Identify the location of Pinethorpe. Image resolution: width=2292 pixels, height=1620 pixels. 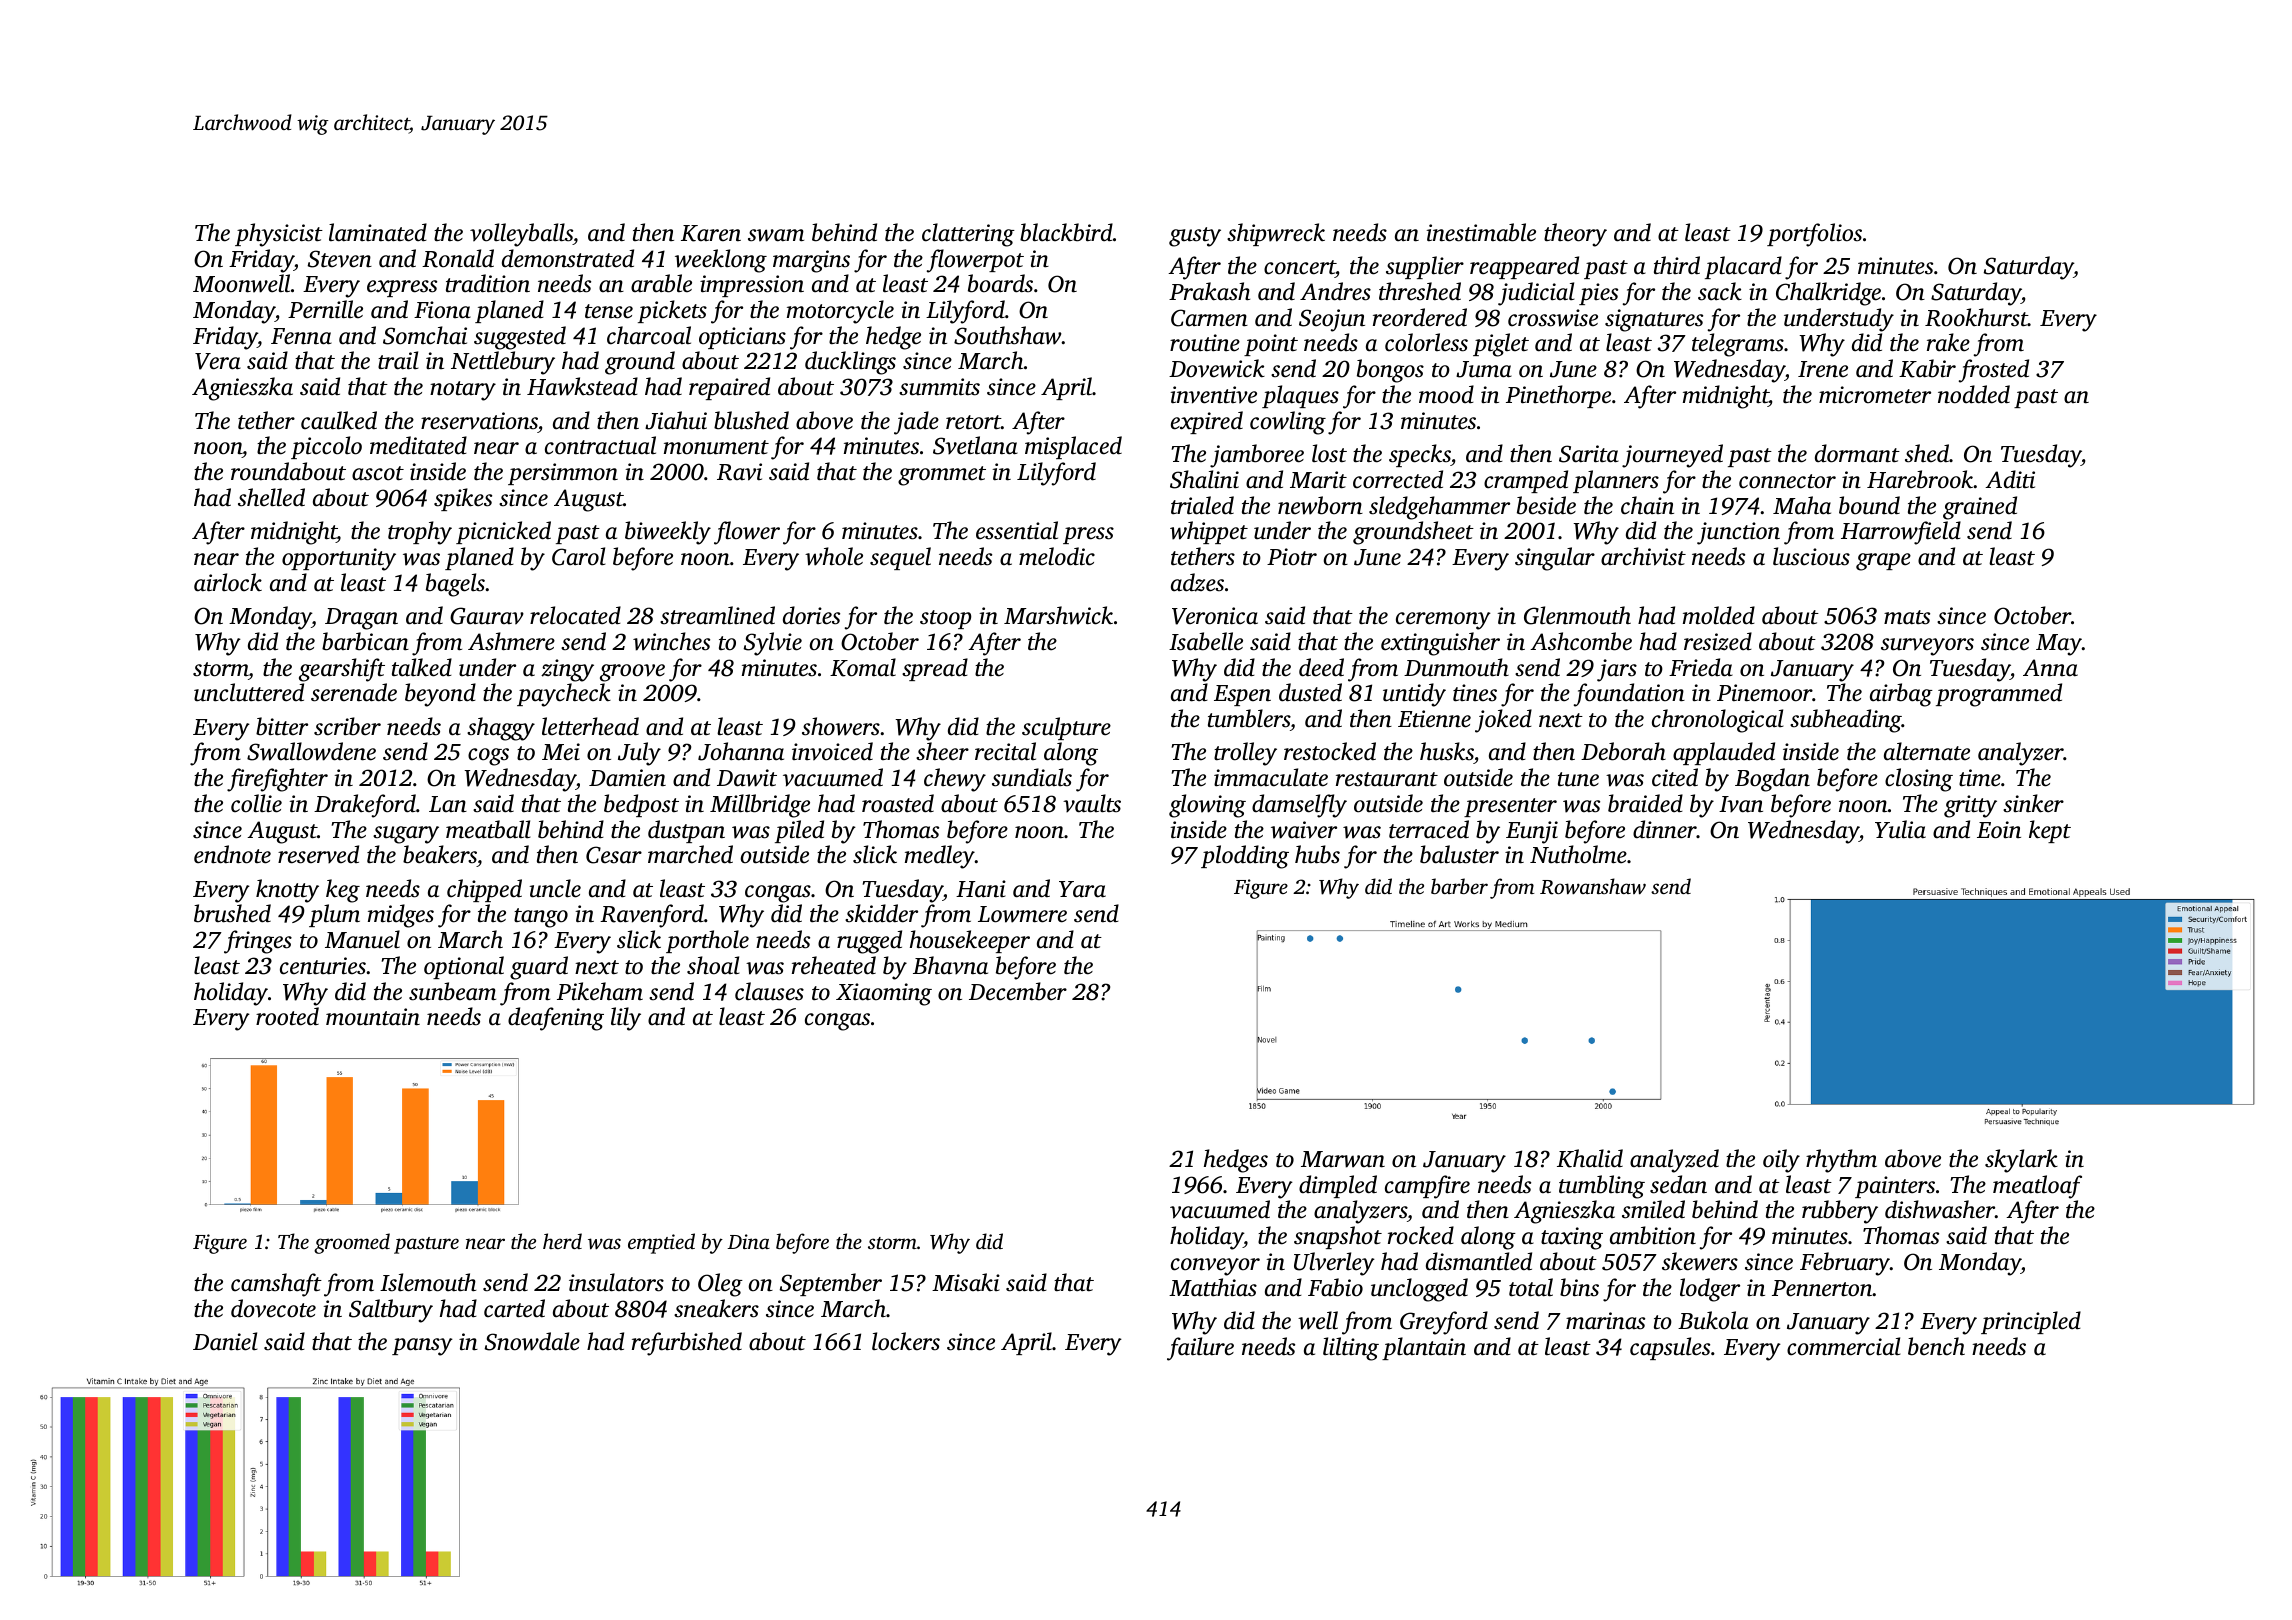
(1558, 396).
